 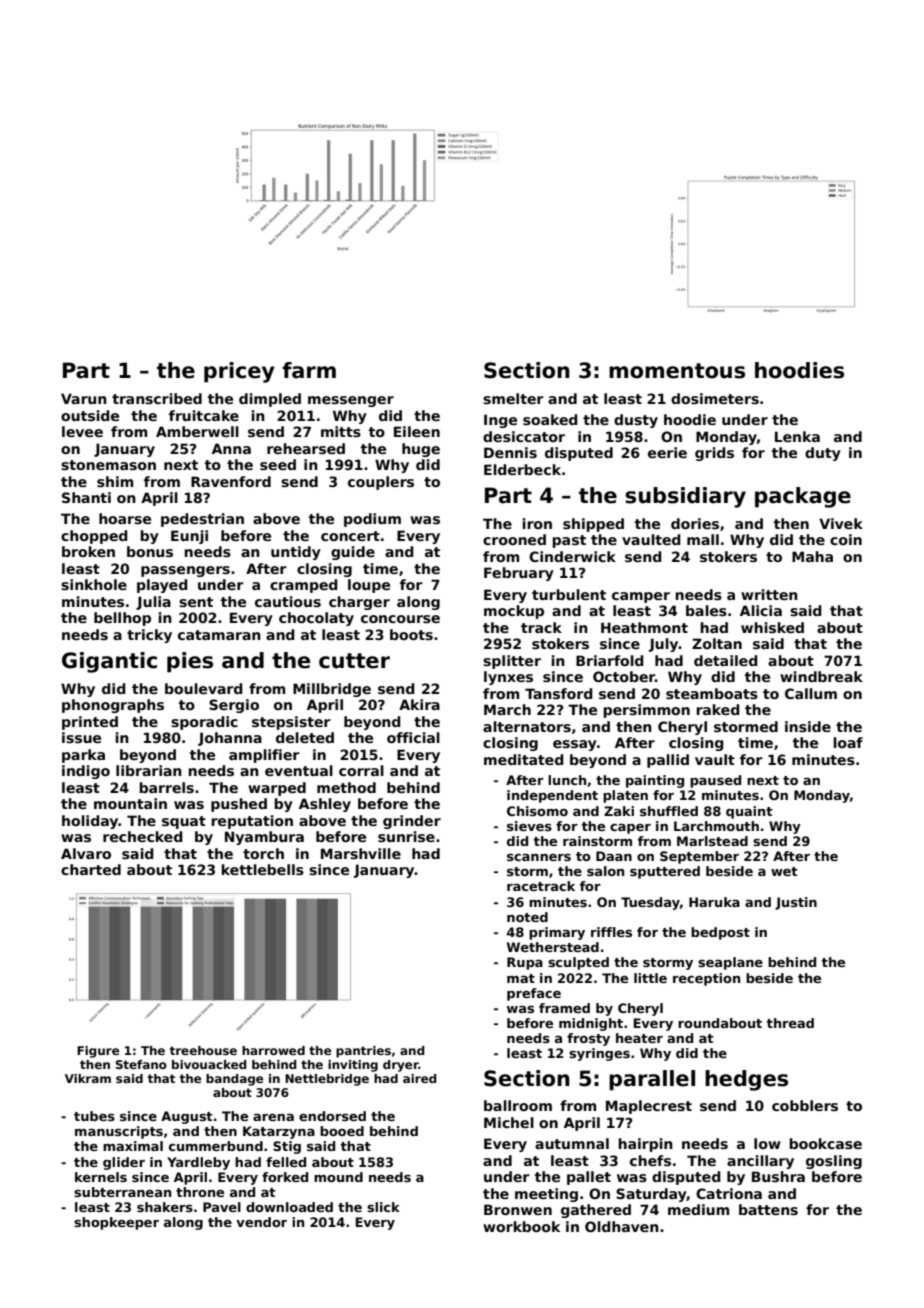 What do you see at coordinates (108, 465) in the document?
I see `stonemason` at bounding box center [108, 465].
